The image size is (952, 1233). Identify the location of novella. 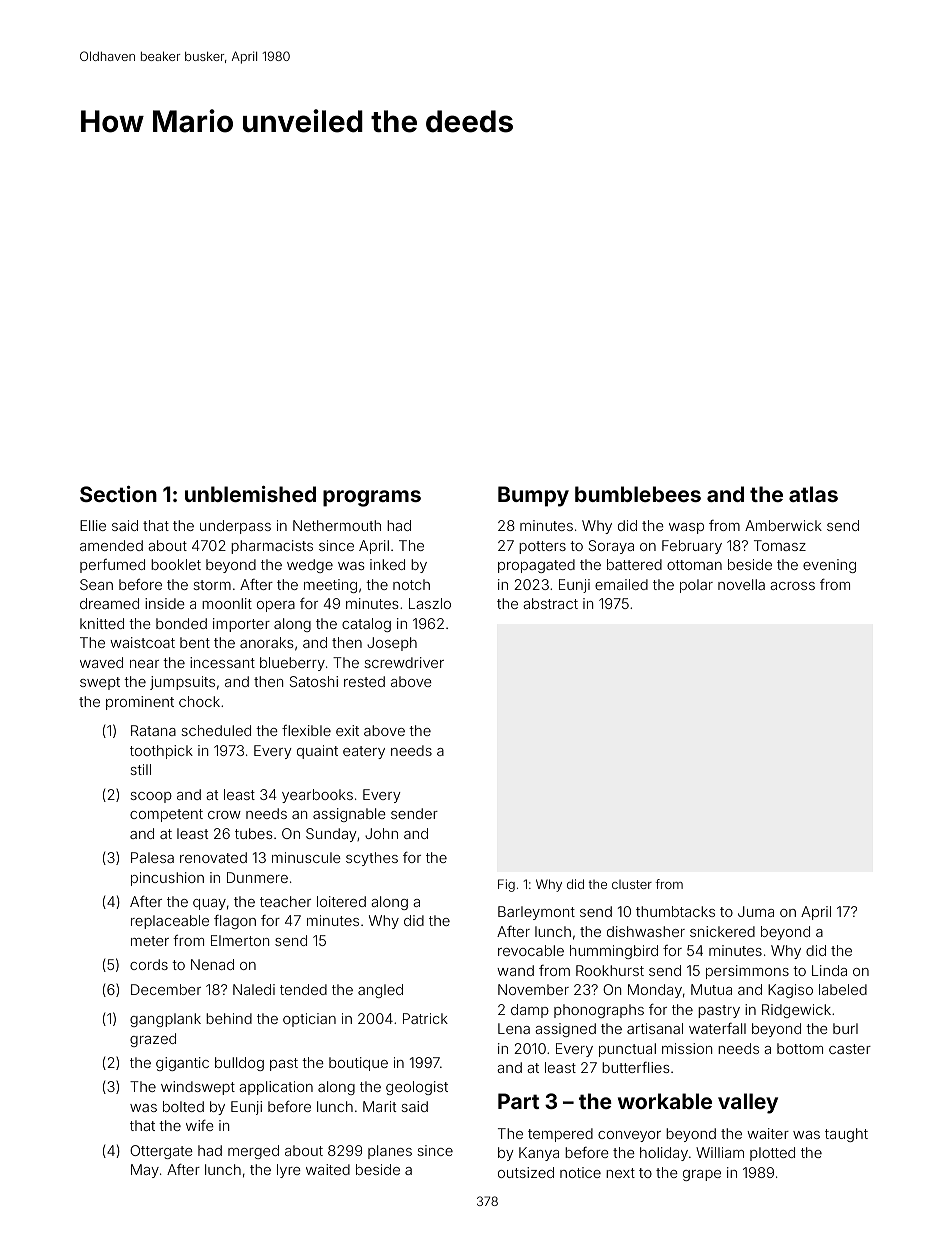
(741, 584).
